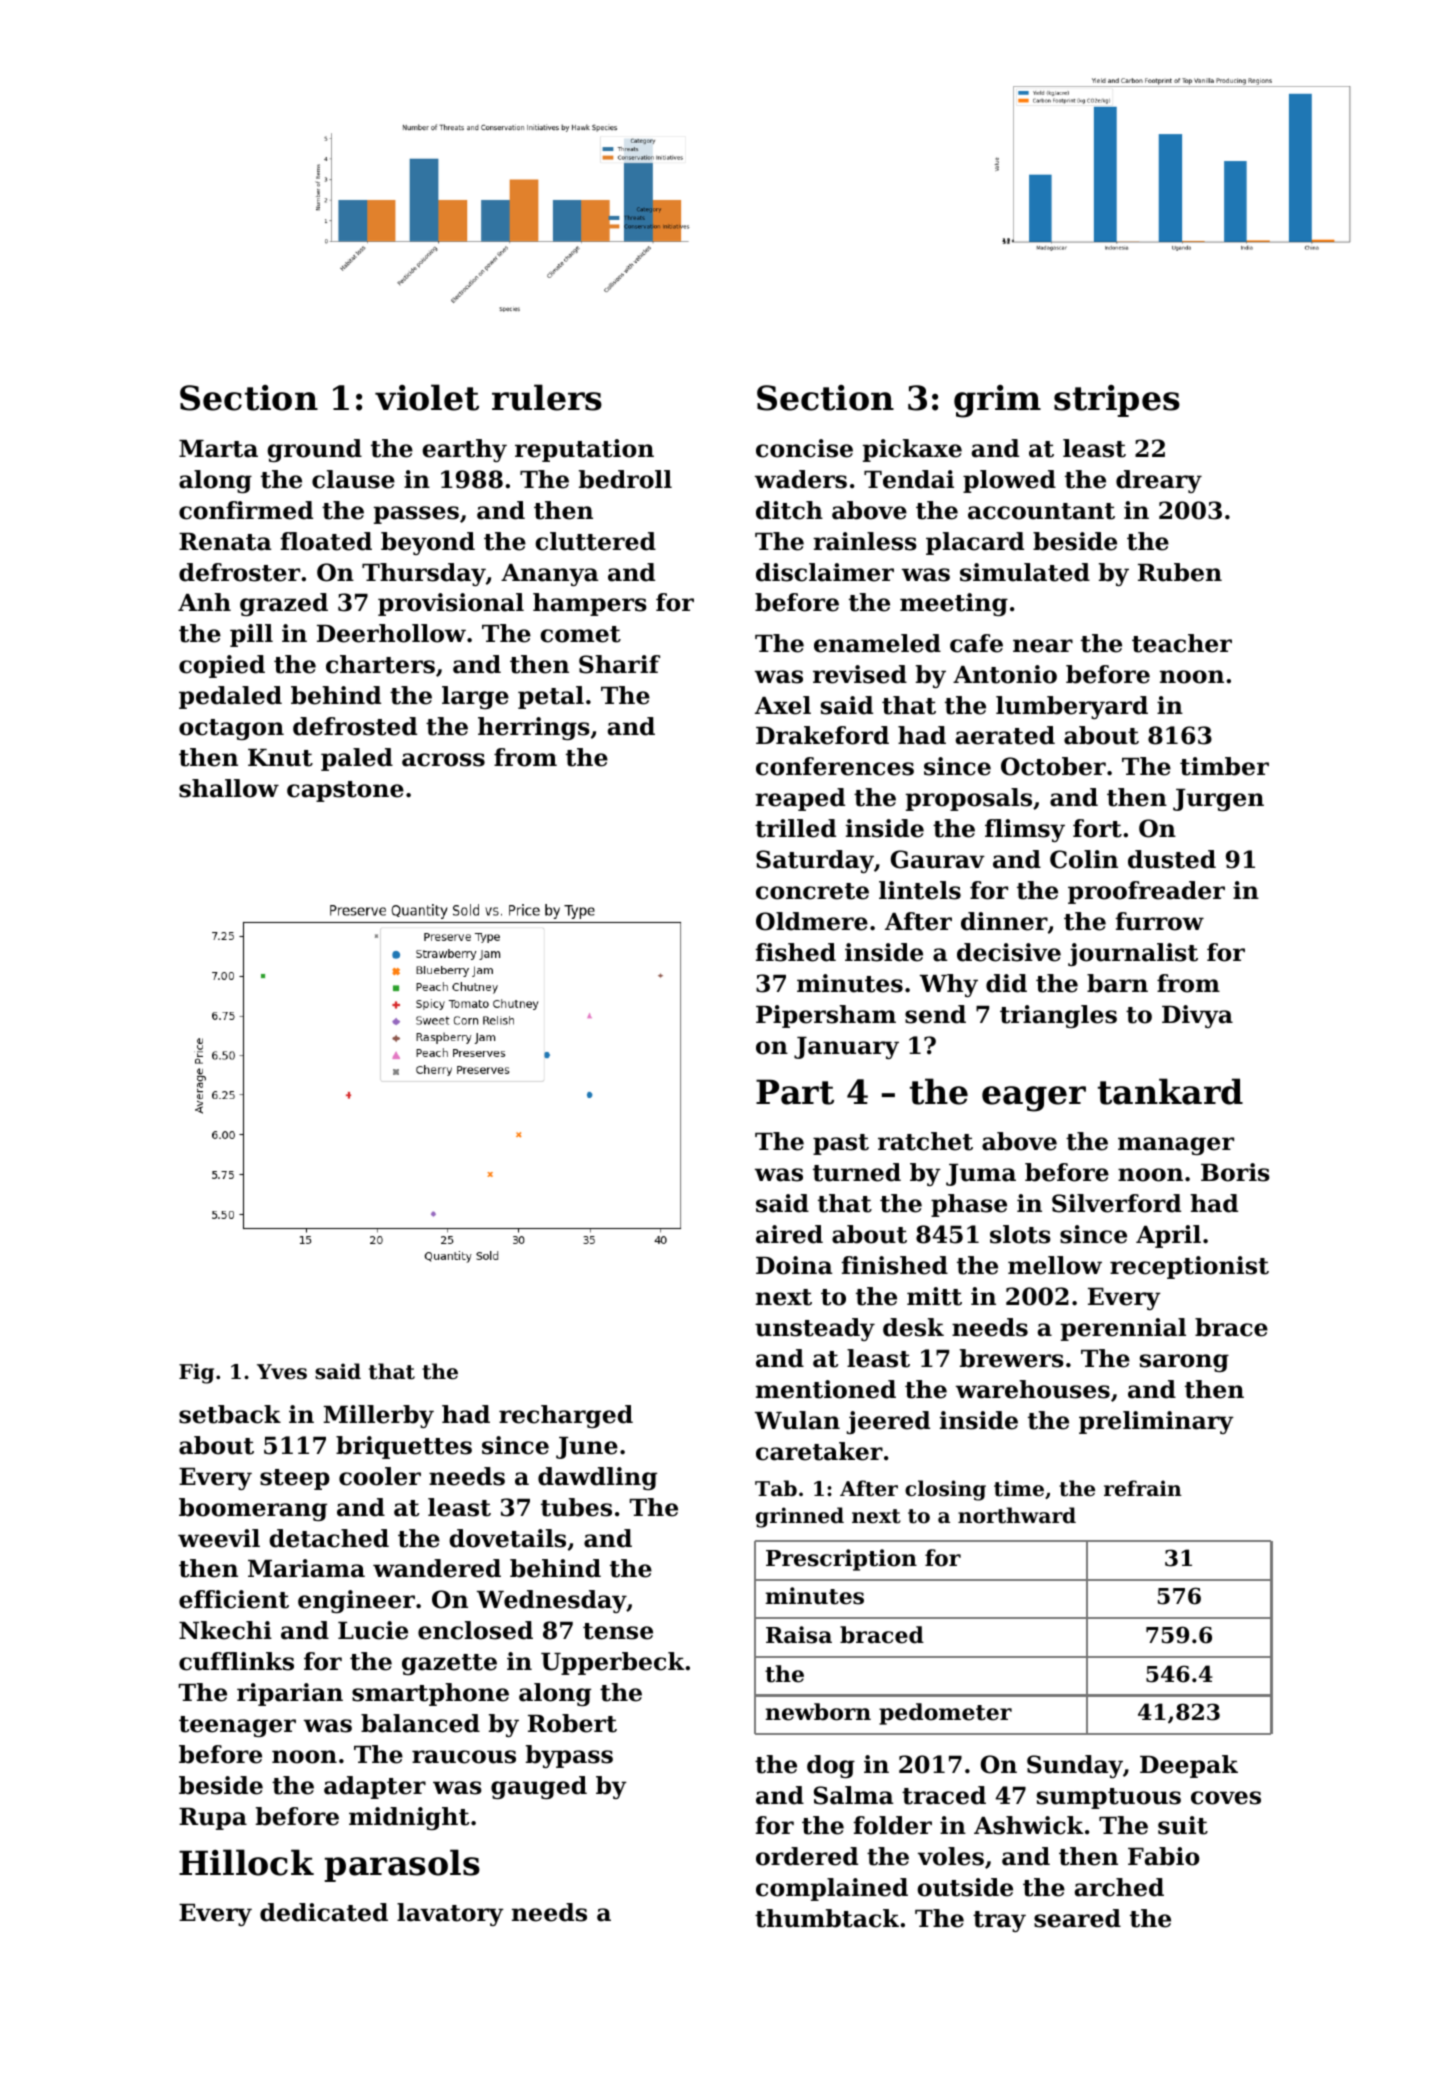 This page has width=1450, height=2100. I want to click on ground, so click(314, 450).
